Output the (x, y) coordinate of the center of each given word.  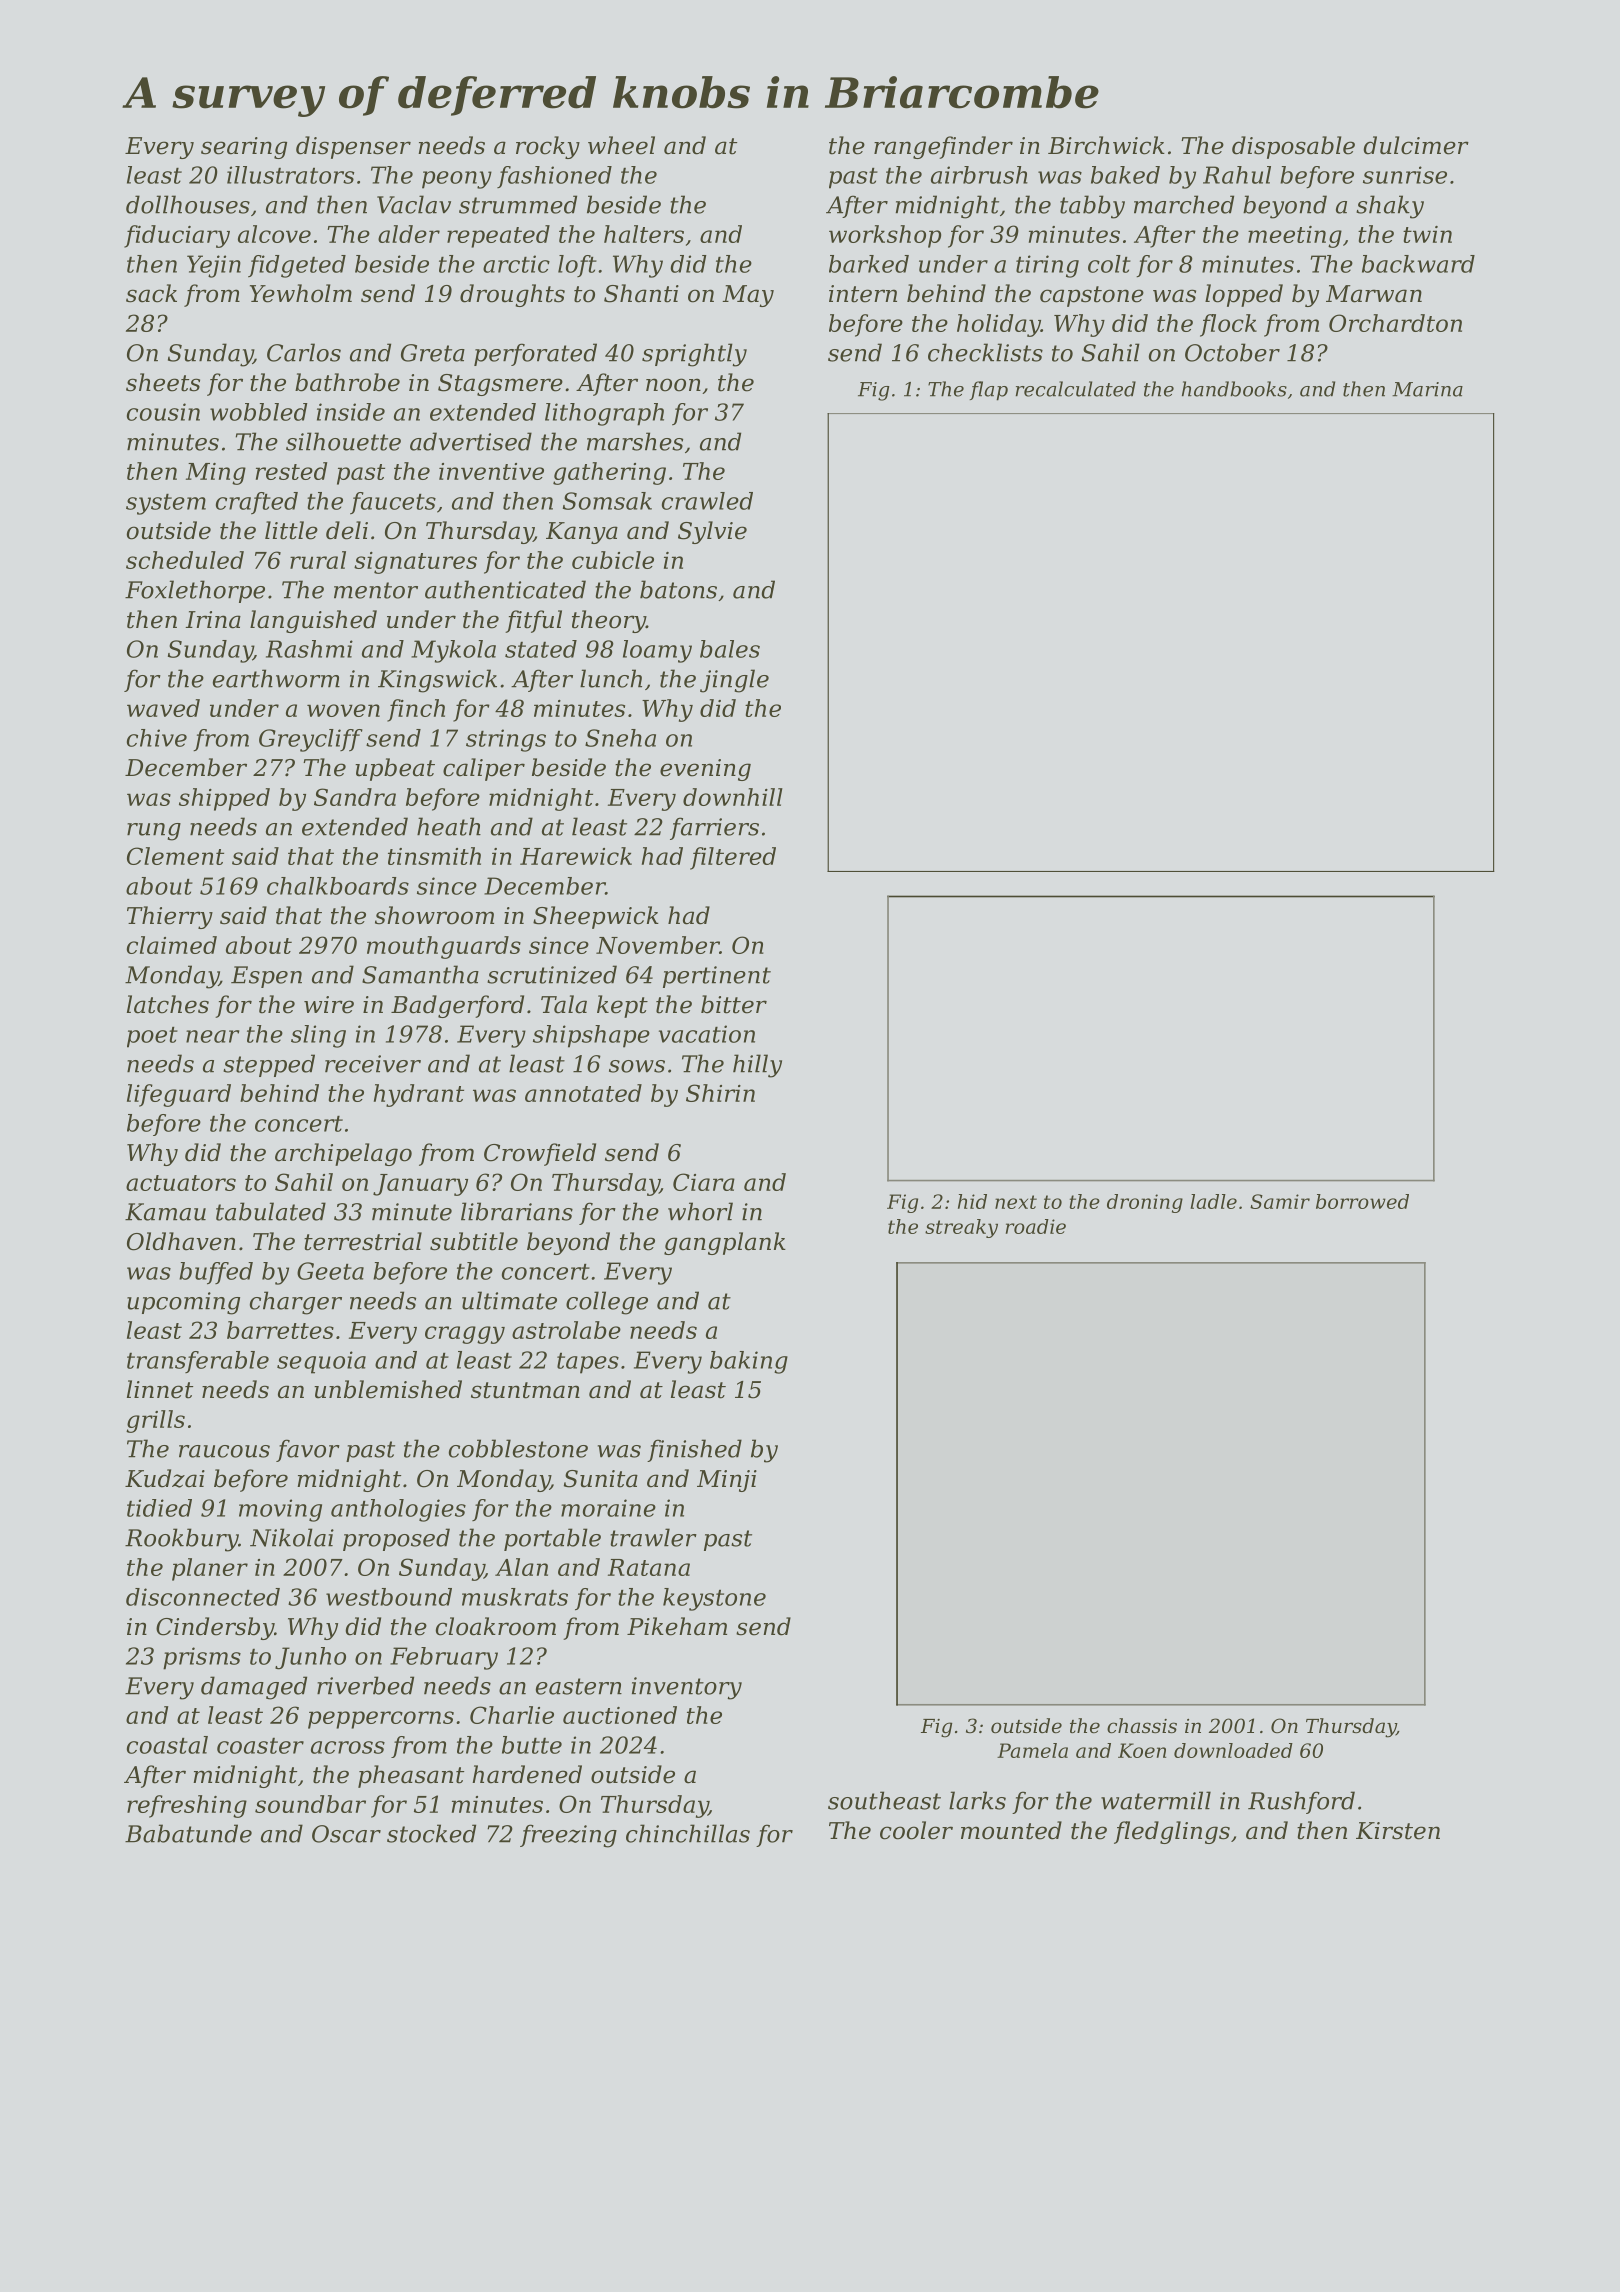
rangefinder (943, 147)
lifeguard (179, 1095)
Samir (1280, 1201)
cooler (916, 1830)
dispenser (353, 147)
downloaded (1233, 1750)
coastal (167, 1745)
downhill (733, 797)
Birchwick (1106, 145)
